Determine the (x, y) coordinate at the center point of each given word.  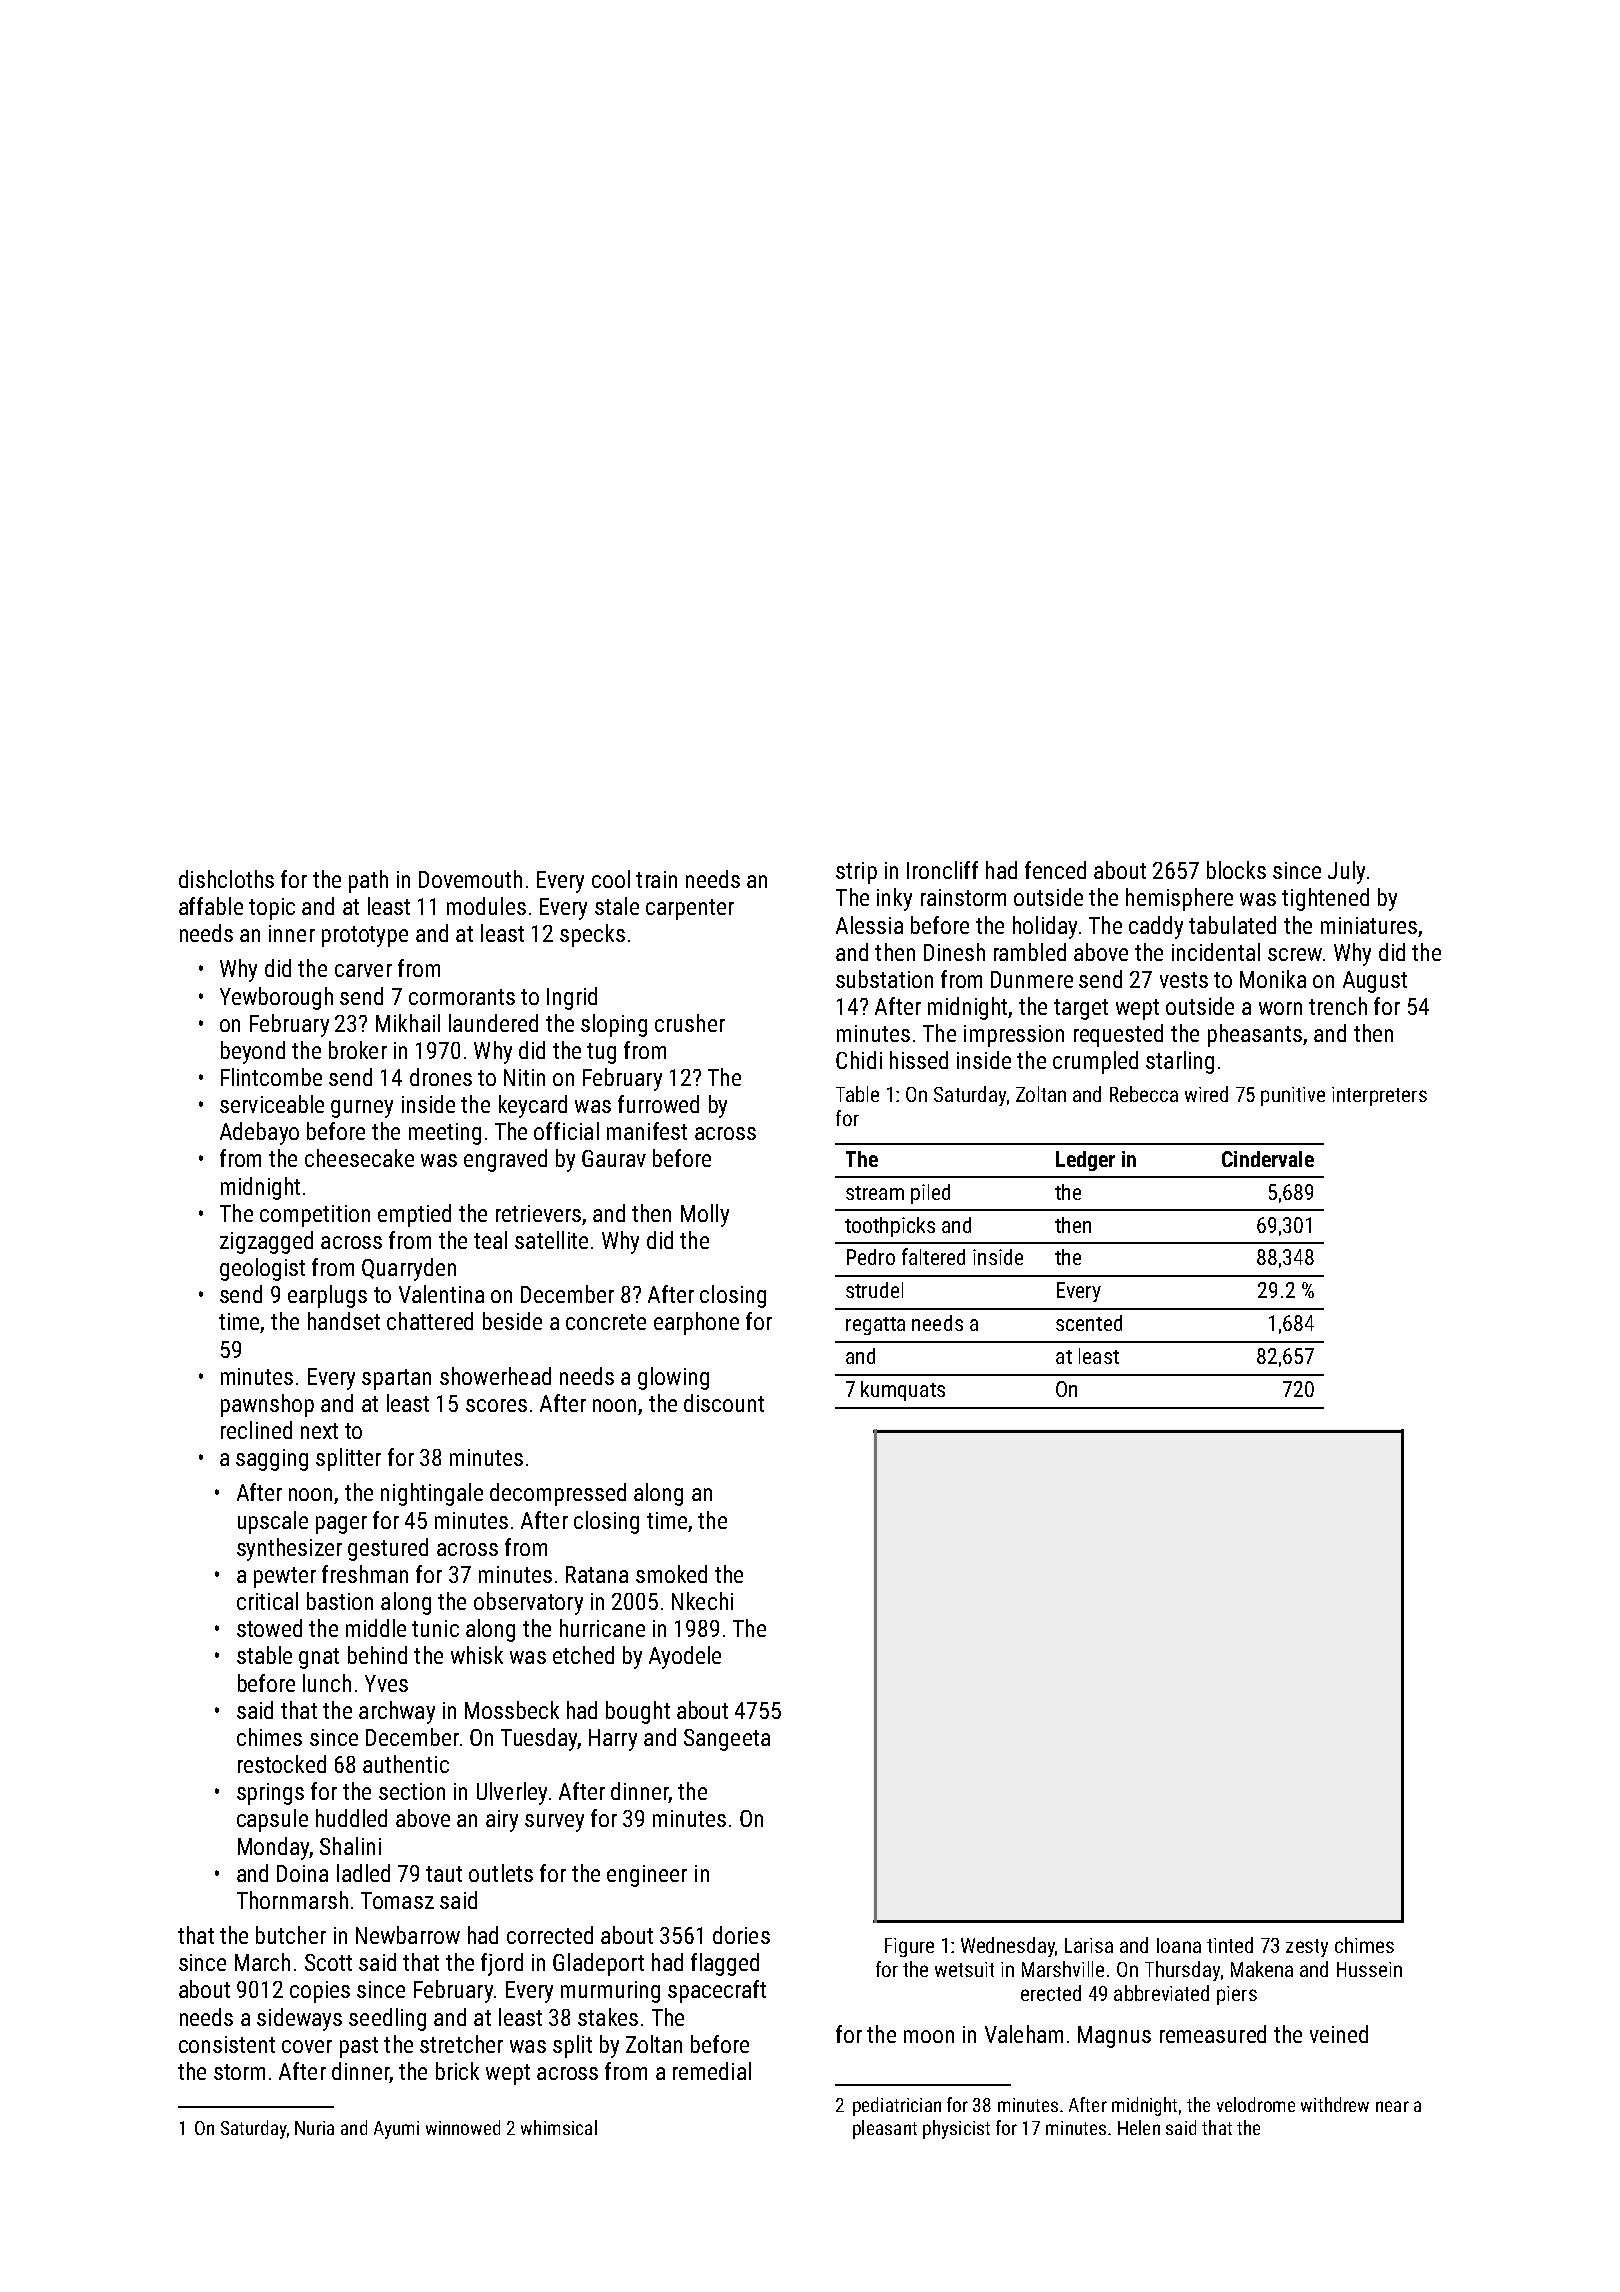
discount (724, 1403)
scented (1089, 1323)
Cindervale (1268, 1159)
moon (929, 2036)
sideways (299, 2019)
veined (1339, 2034)
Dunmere (1032, 979)
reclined (256, 1430)
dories (741, 1935)
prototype (365, 936)
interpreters (1379, 1096)
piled (930, 1194)
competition (315, 1216)
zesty (1307, 1948)
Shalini (350, 1846)
